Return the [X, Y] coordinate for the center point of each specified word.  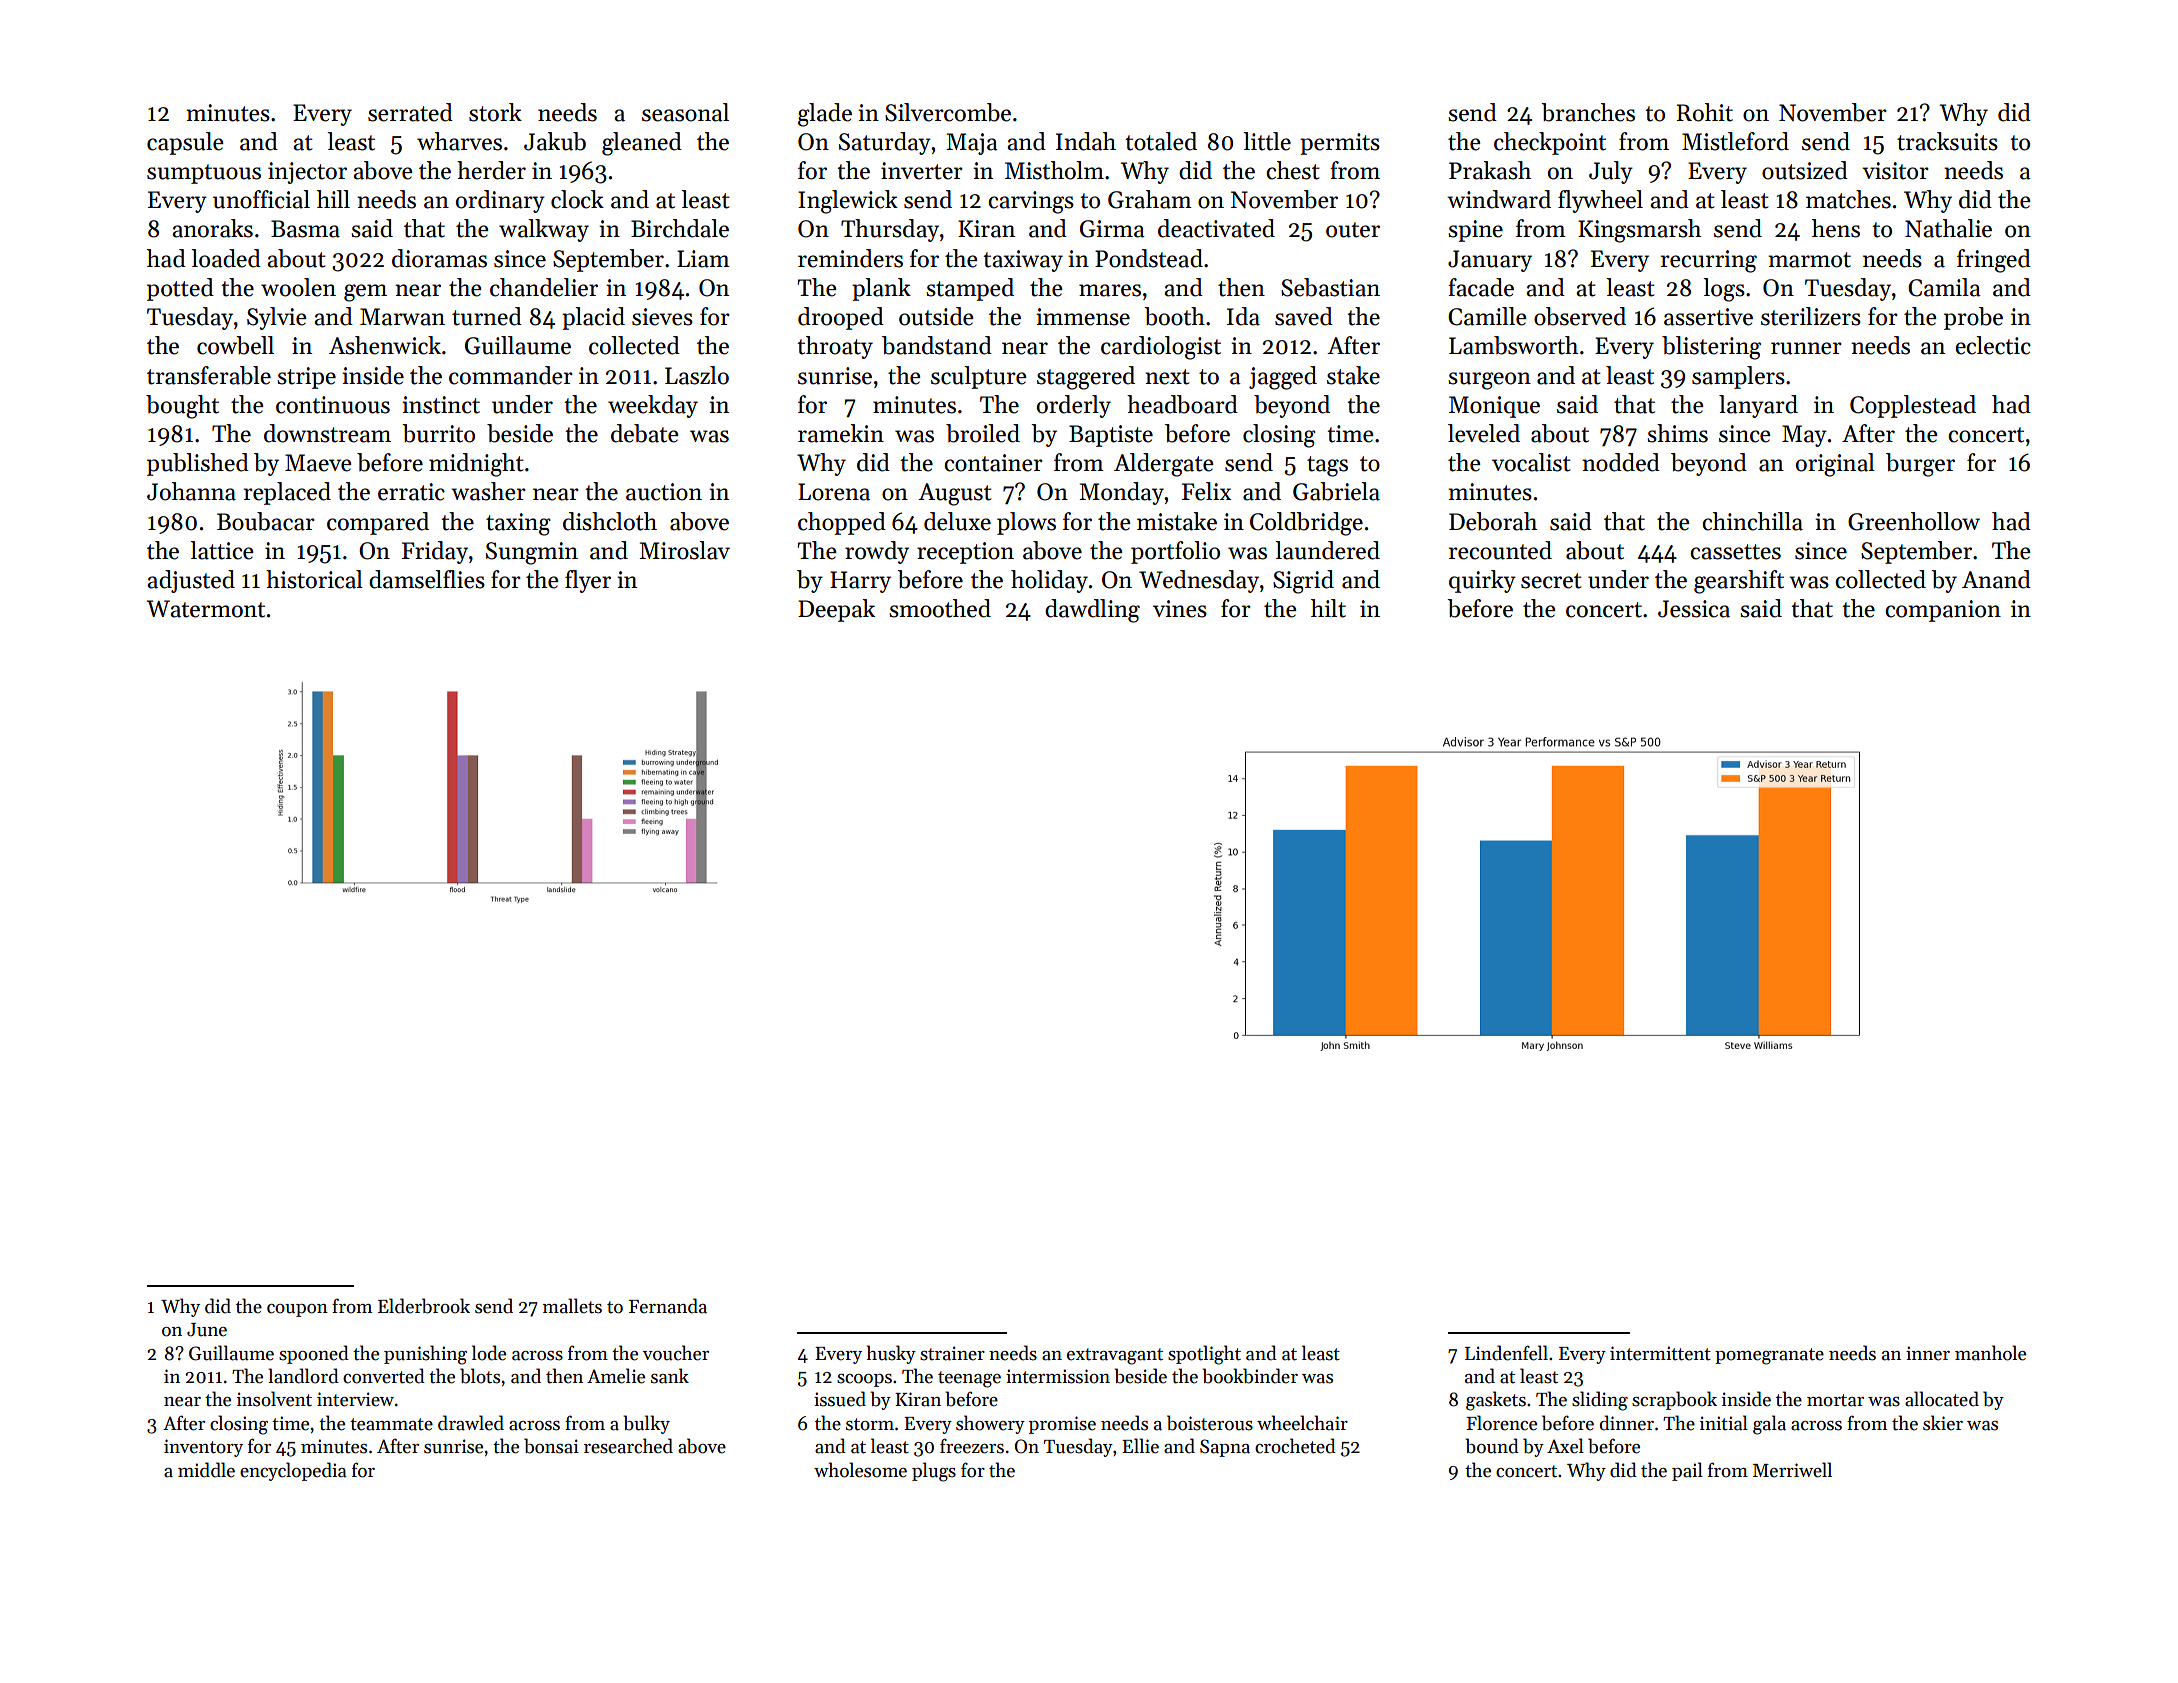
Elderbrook [424, 1306]
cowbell [235, 345]
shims [1677, 433]
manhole [1990, 1353]
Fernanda [668, 1306]
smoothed [940, 608]
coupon [297, 1310]
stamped [970, 289]
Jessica [1694, 609]
